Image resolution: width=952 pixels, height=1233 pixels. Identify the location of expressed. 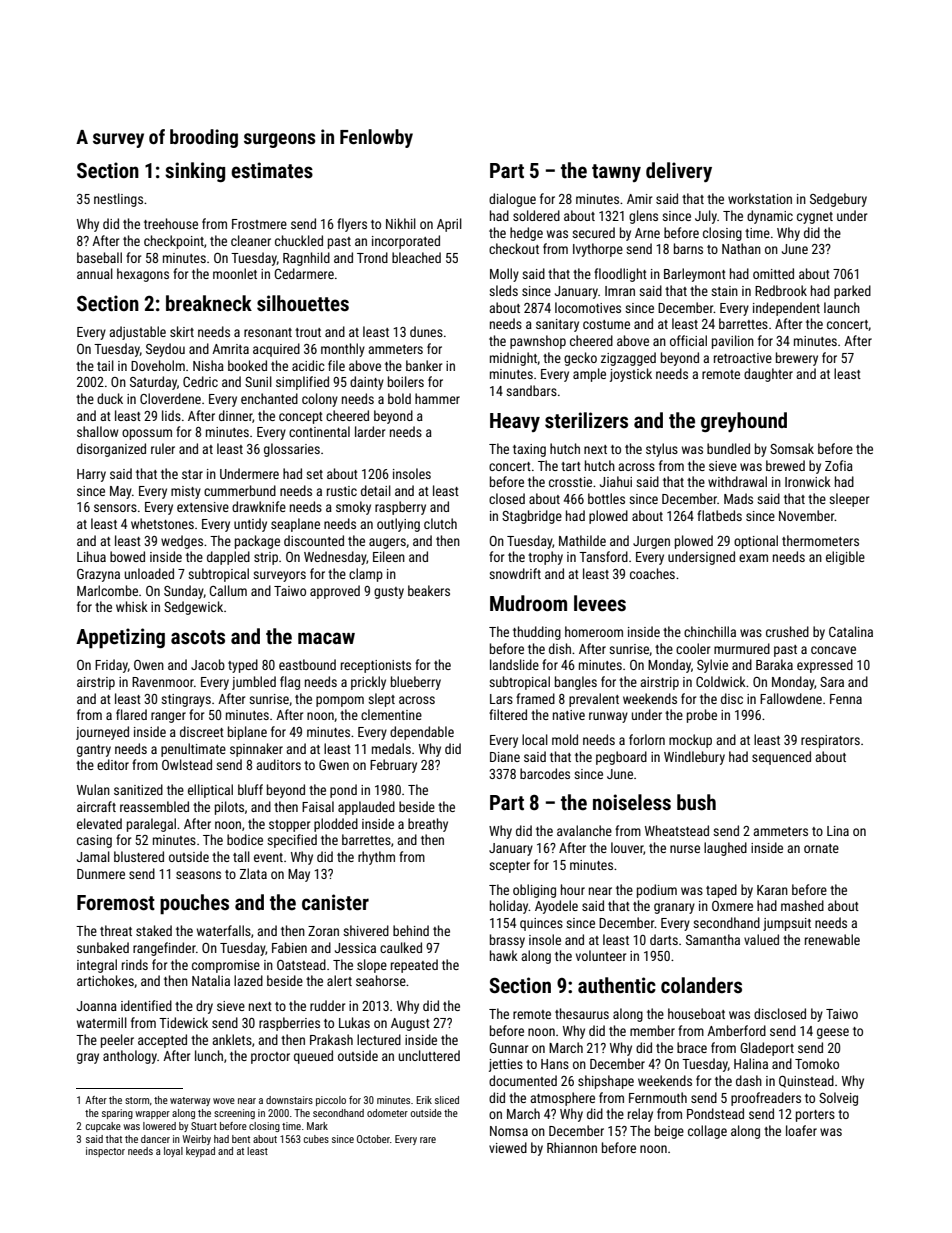
(825, 666).
